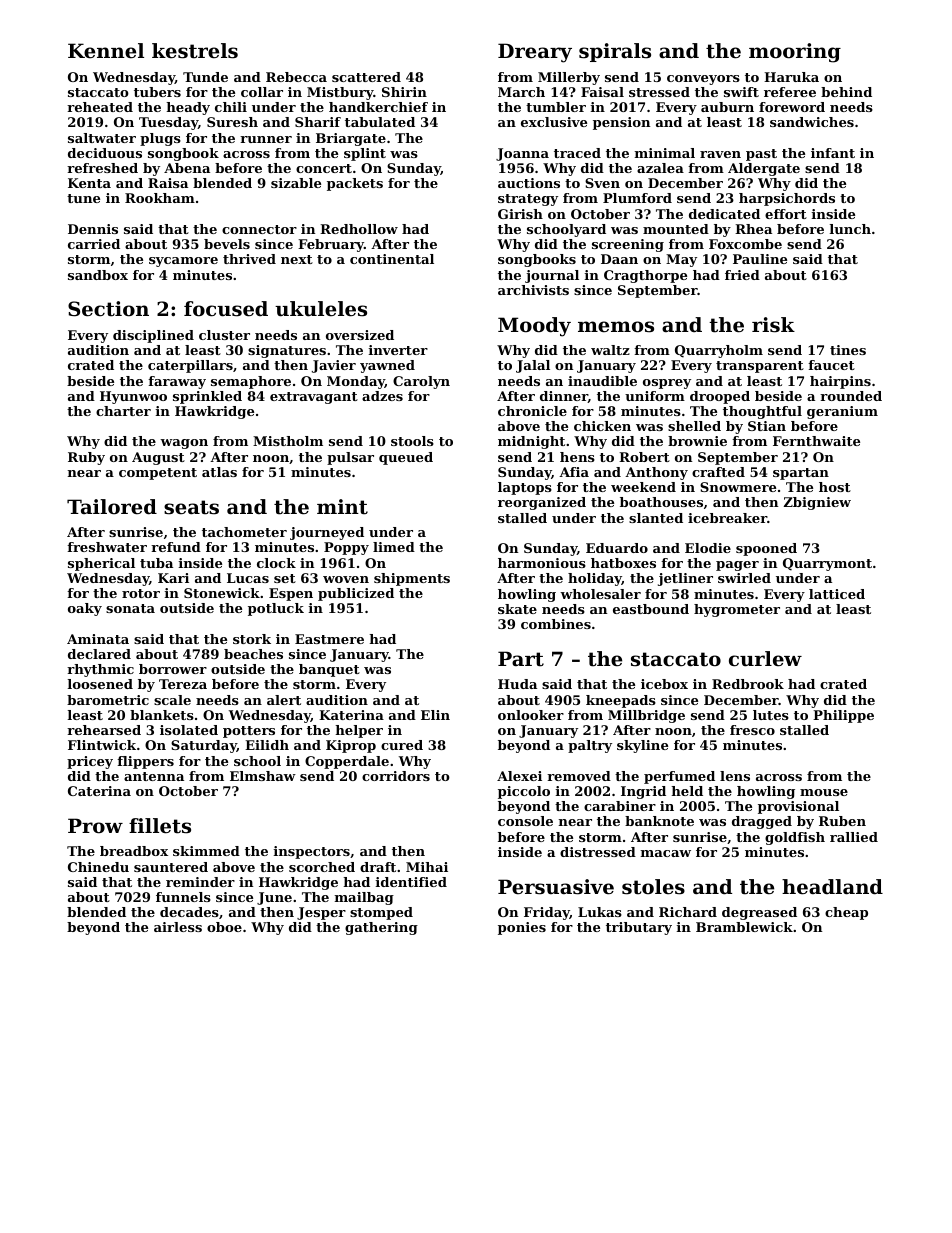  What do you see at coordinates (276, 609) in the screenshot?
I see `potluck` at bounding box center [276, 609].
